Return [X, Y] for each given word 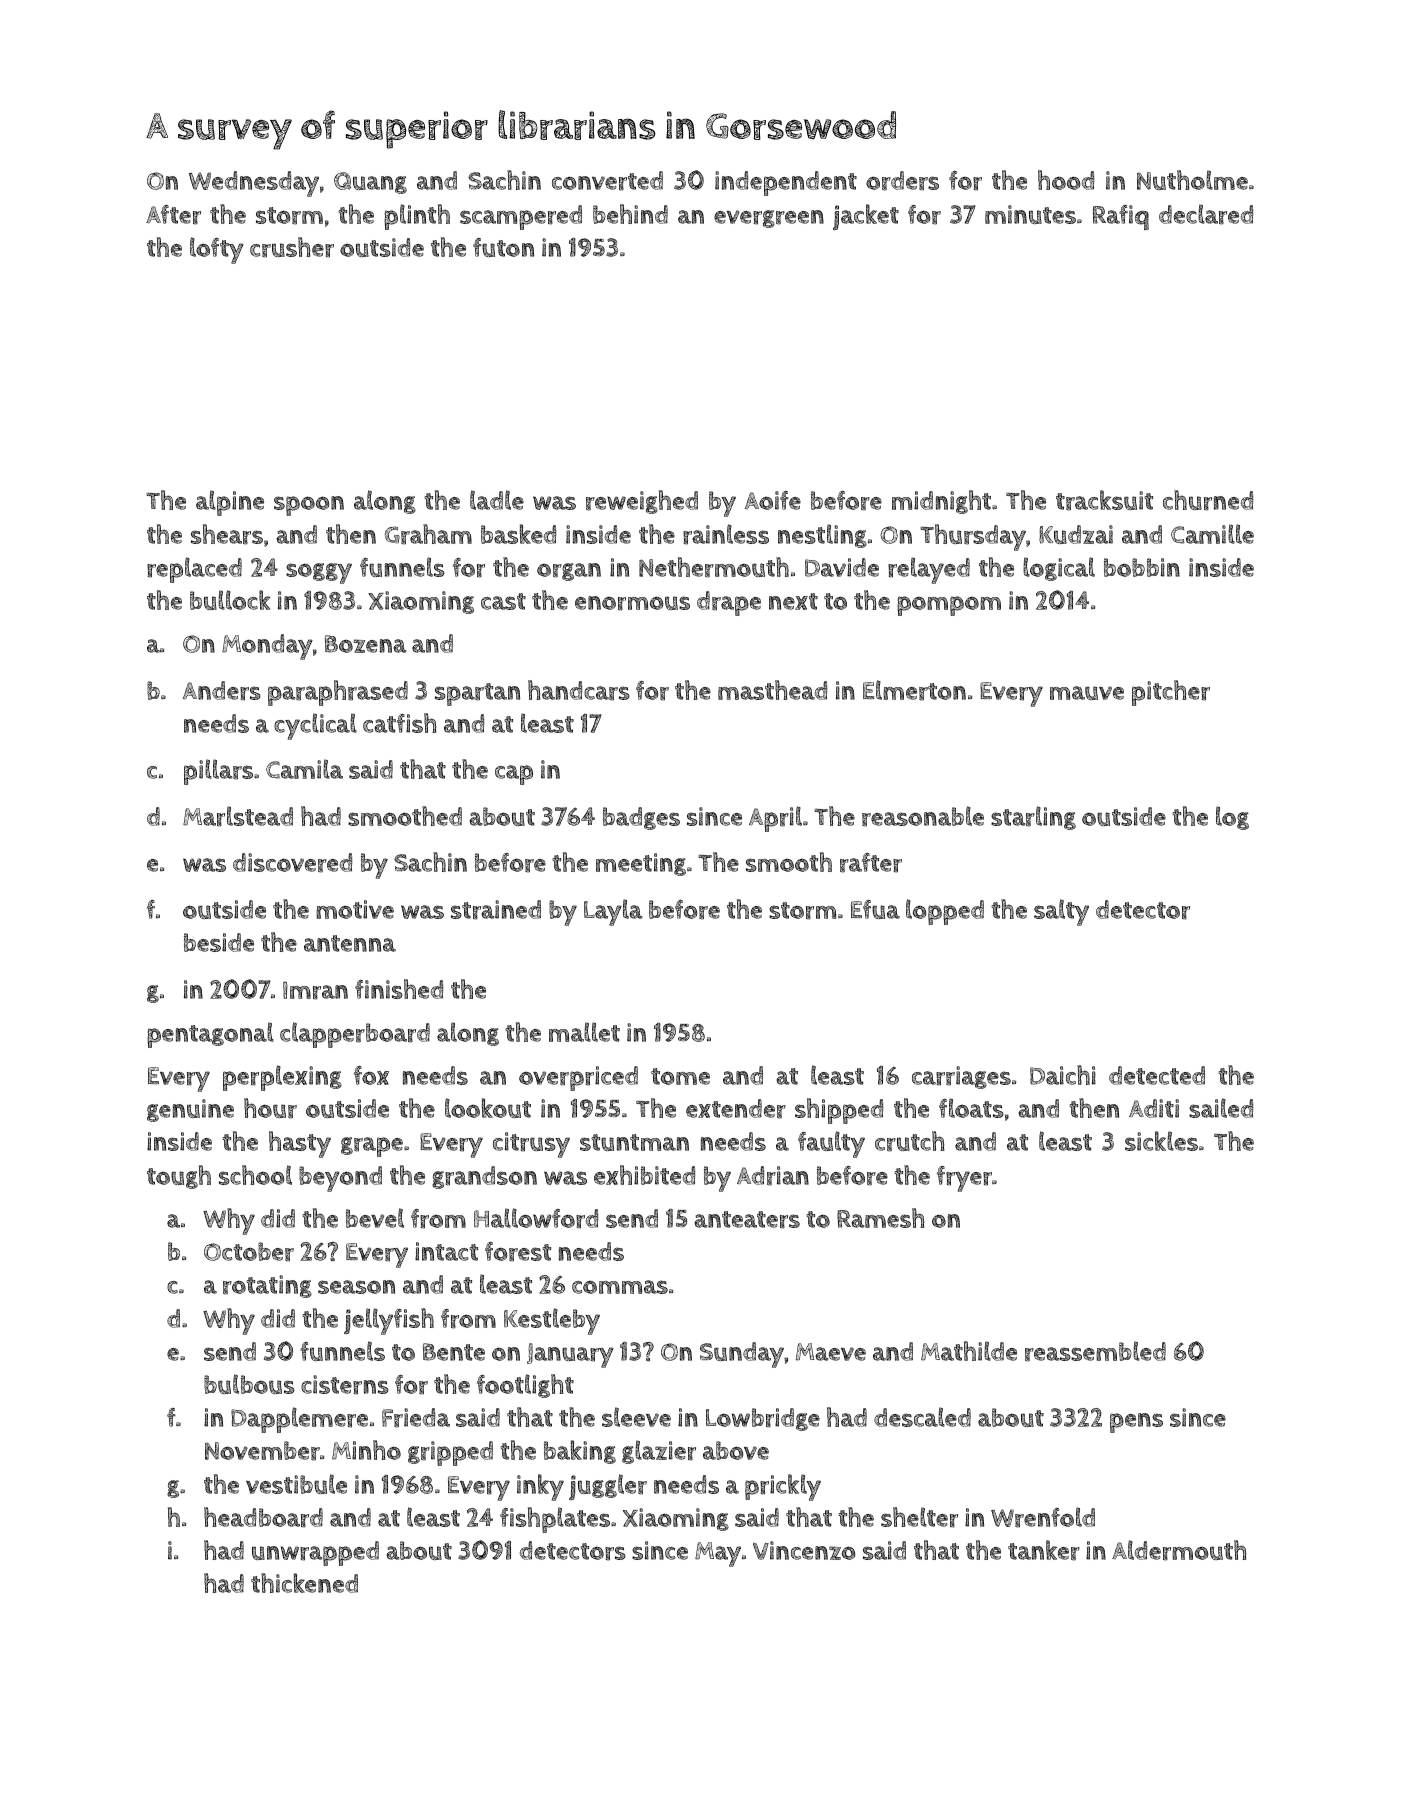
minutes [1030, 214]
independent [786, 183]
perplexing [282, 1078]
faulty [831, 1144]
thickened [304, 1583]
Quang [370, 183]
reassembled [1095, 1351]
